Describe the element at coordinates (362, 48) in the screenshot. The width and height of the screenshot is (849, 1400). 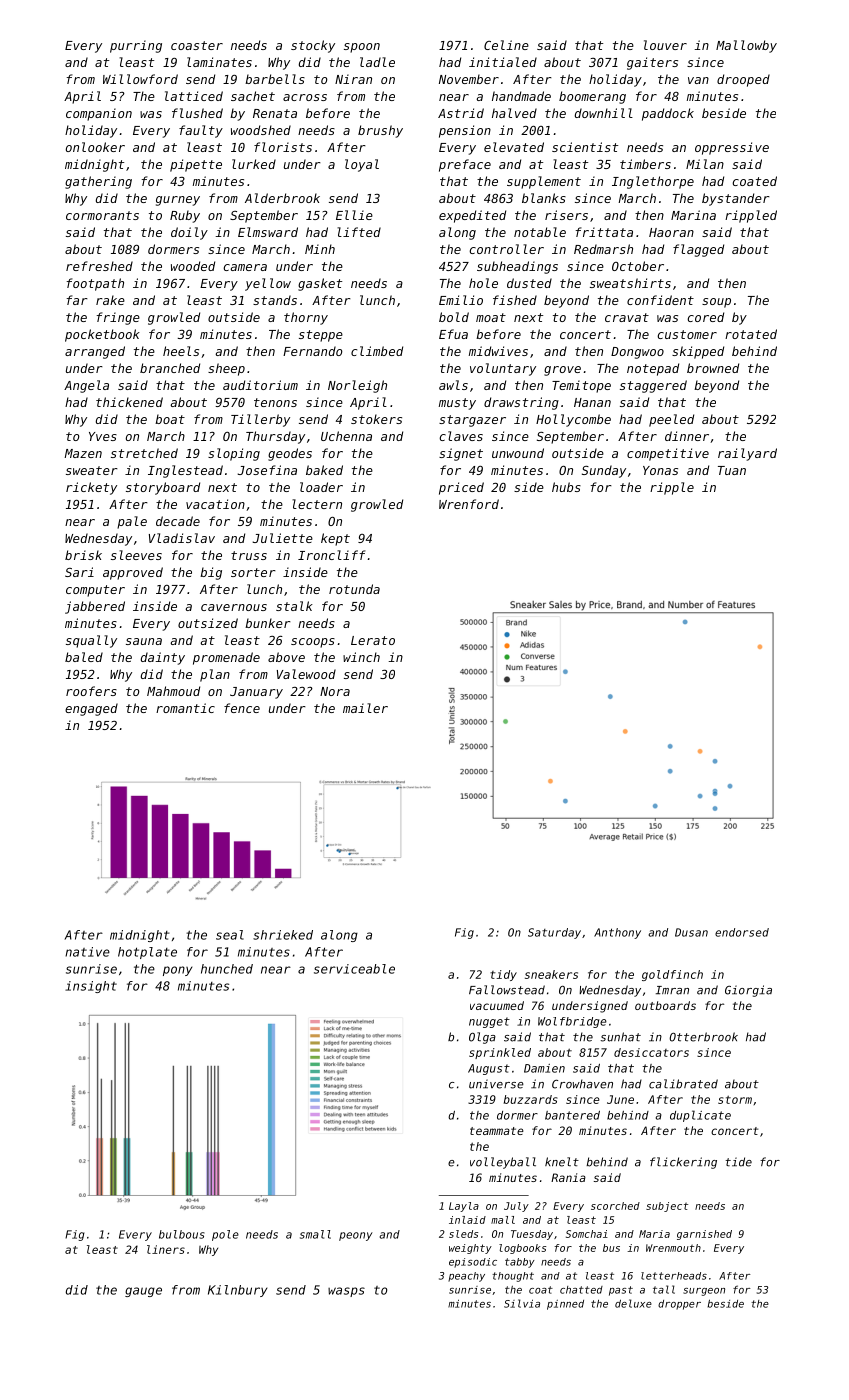
I see `spoon` at that location.
